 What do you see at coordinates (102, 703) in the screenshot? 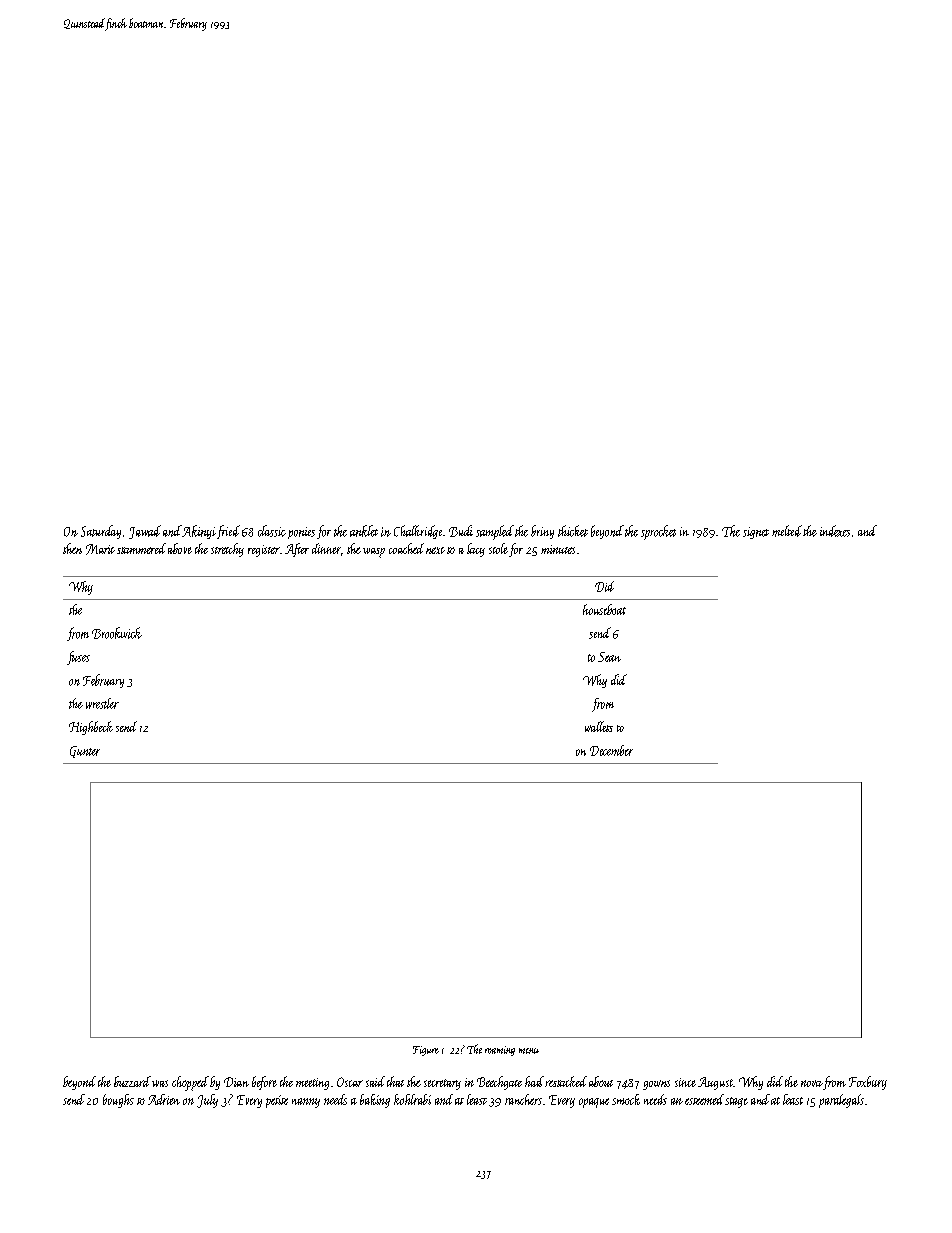
I see `wrestler` at bounding box center [102, 703].
